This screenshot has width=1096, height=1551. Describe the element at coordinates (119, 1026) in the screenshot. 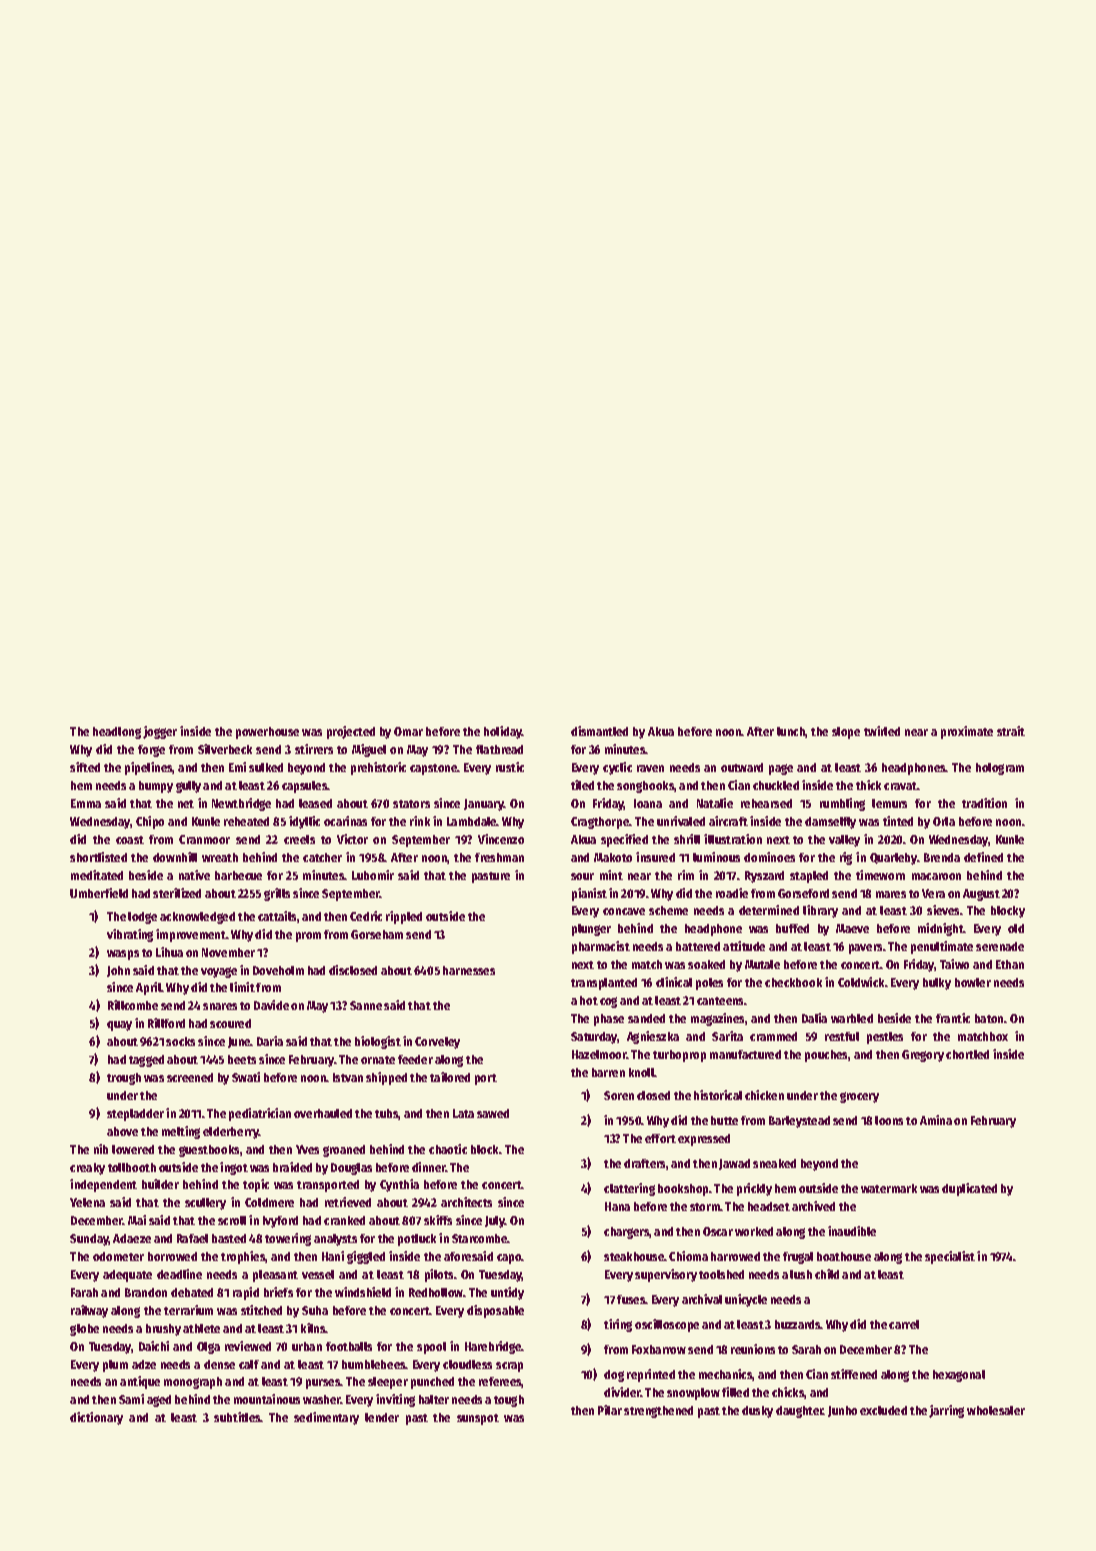

I see `quay` at that location.
